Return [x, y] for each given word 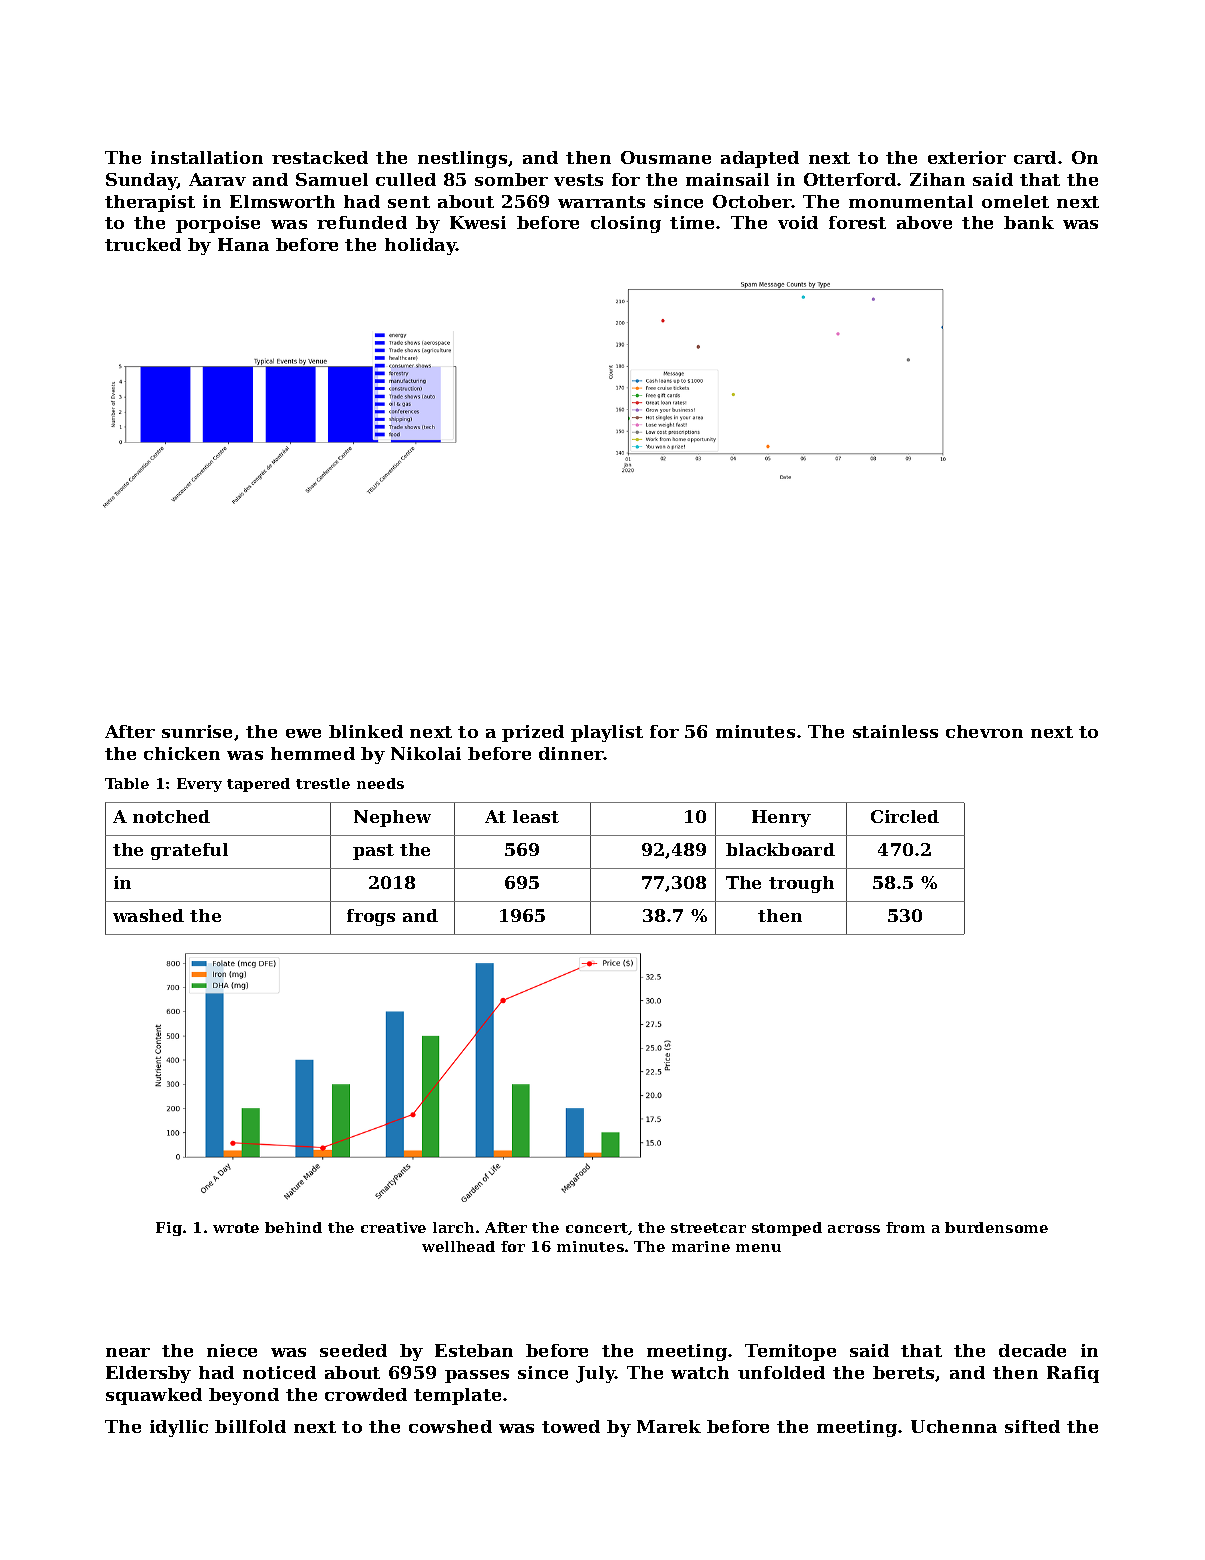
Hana [243, 244]
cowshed [450, 1426]
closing [626, 224]
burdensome [996, 1227]
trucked [143, 244]
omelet [1015, 201]
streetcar [708, 1228]
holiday [421, 246]
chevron [984, 731]
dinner [571, 753]
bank [1029, 222]
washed [148, 915]
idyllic [179, 1428]
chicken [182, 753]
